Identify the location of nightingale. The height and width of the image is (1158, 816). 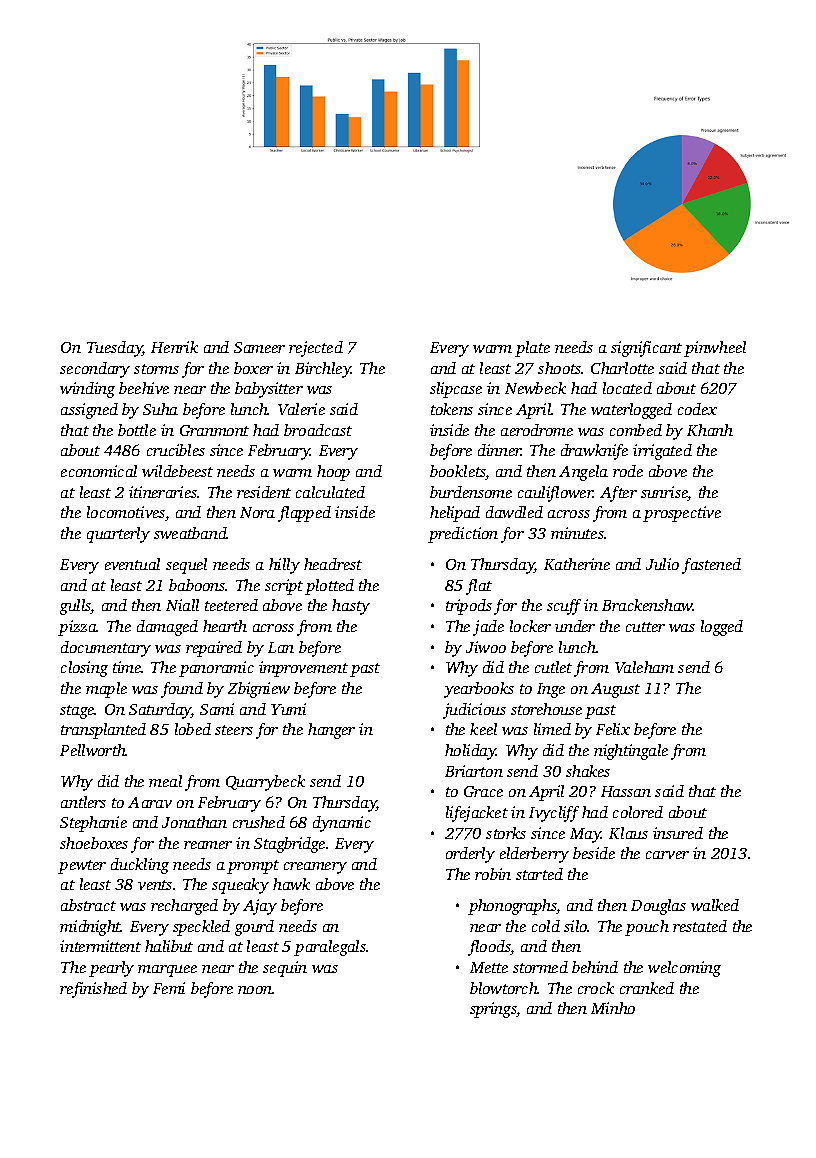
(631, 752).
